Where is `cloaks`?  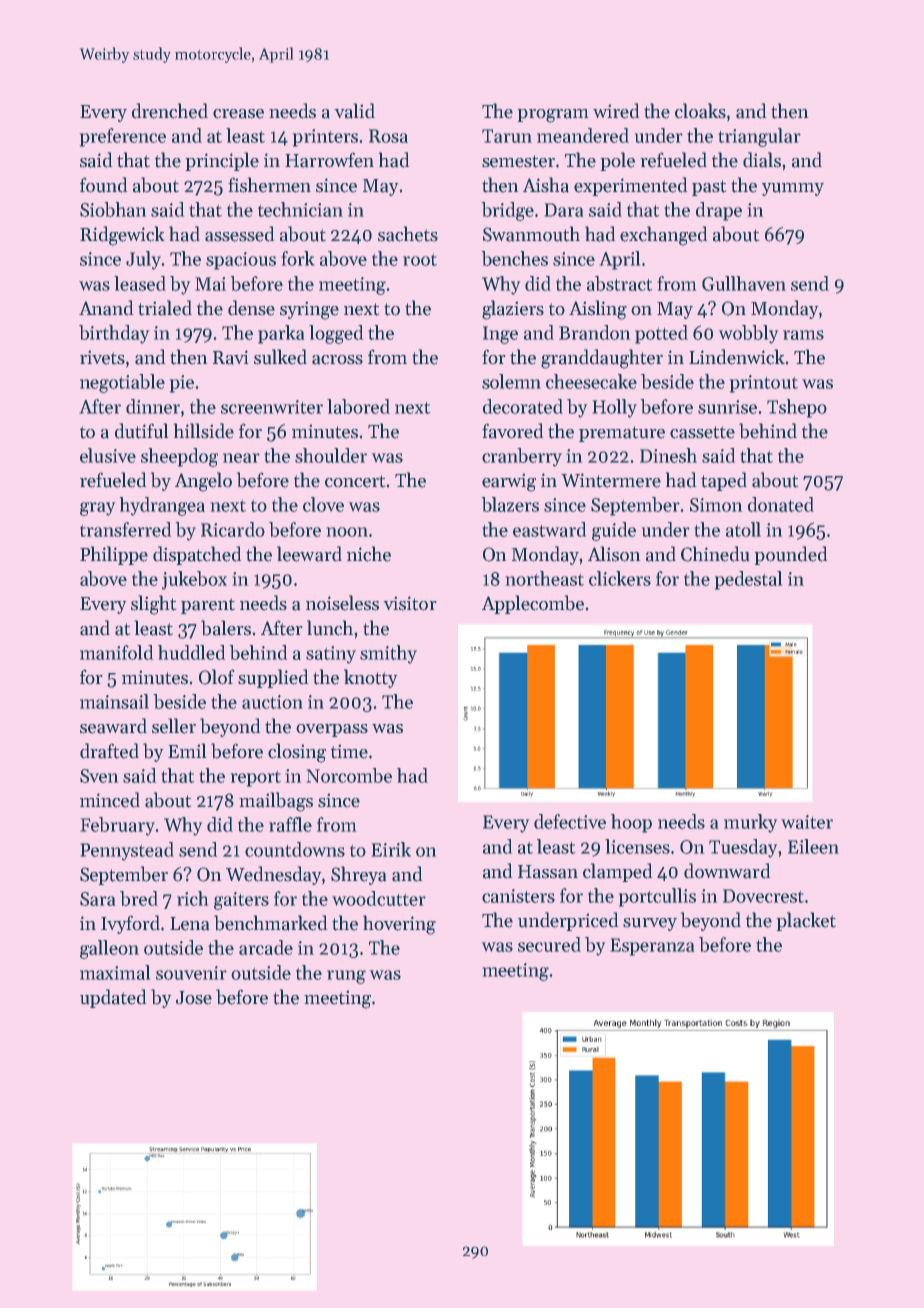 cloaks is located at coordinates (700, 111).
